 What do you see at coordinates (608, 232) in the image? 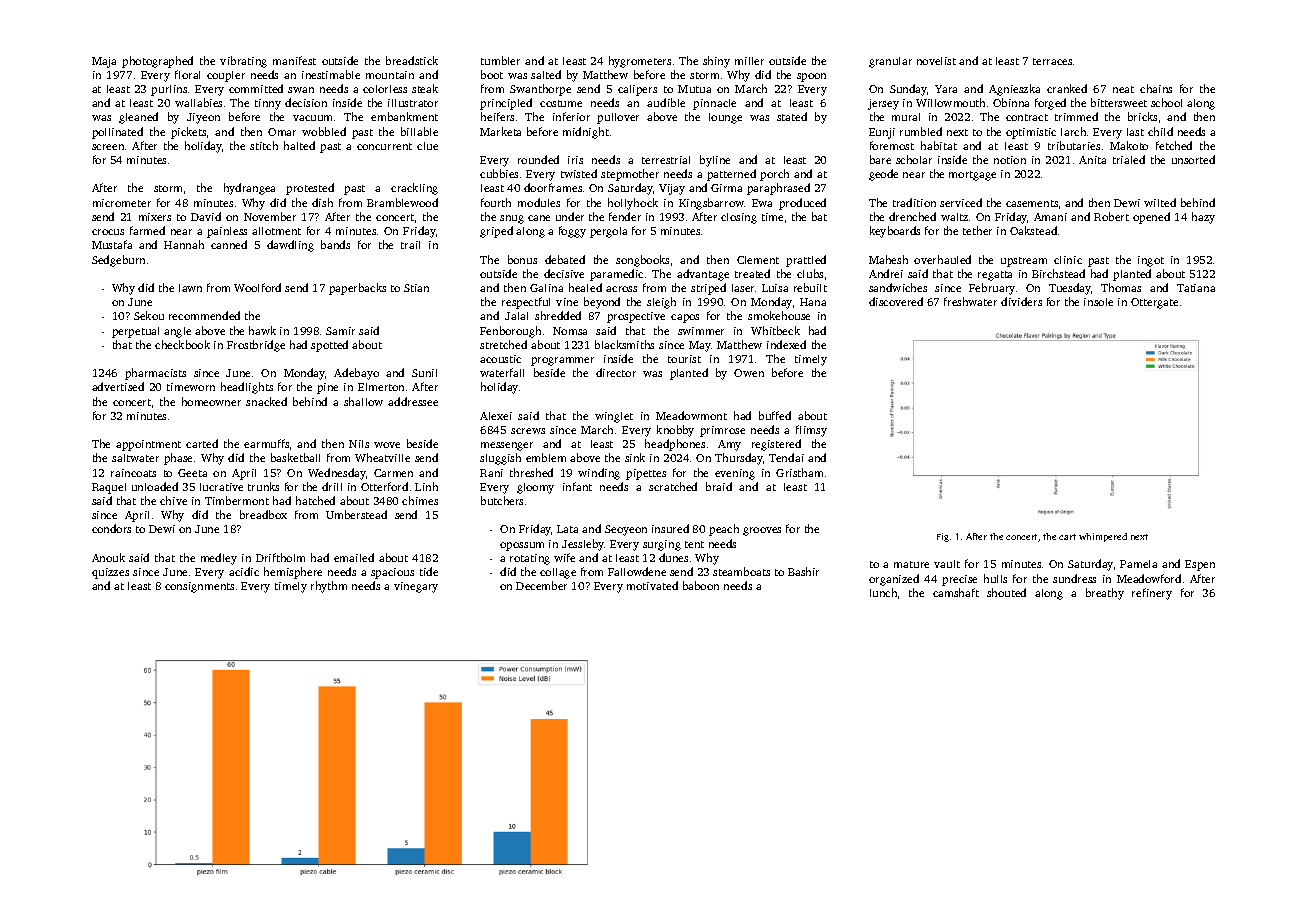
I see `pergola` at bounding box center [608, 232].
